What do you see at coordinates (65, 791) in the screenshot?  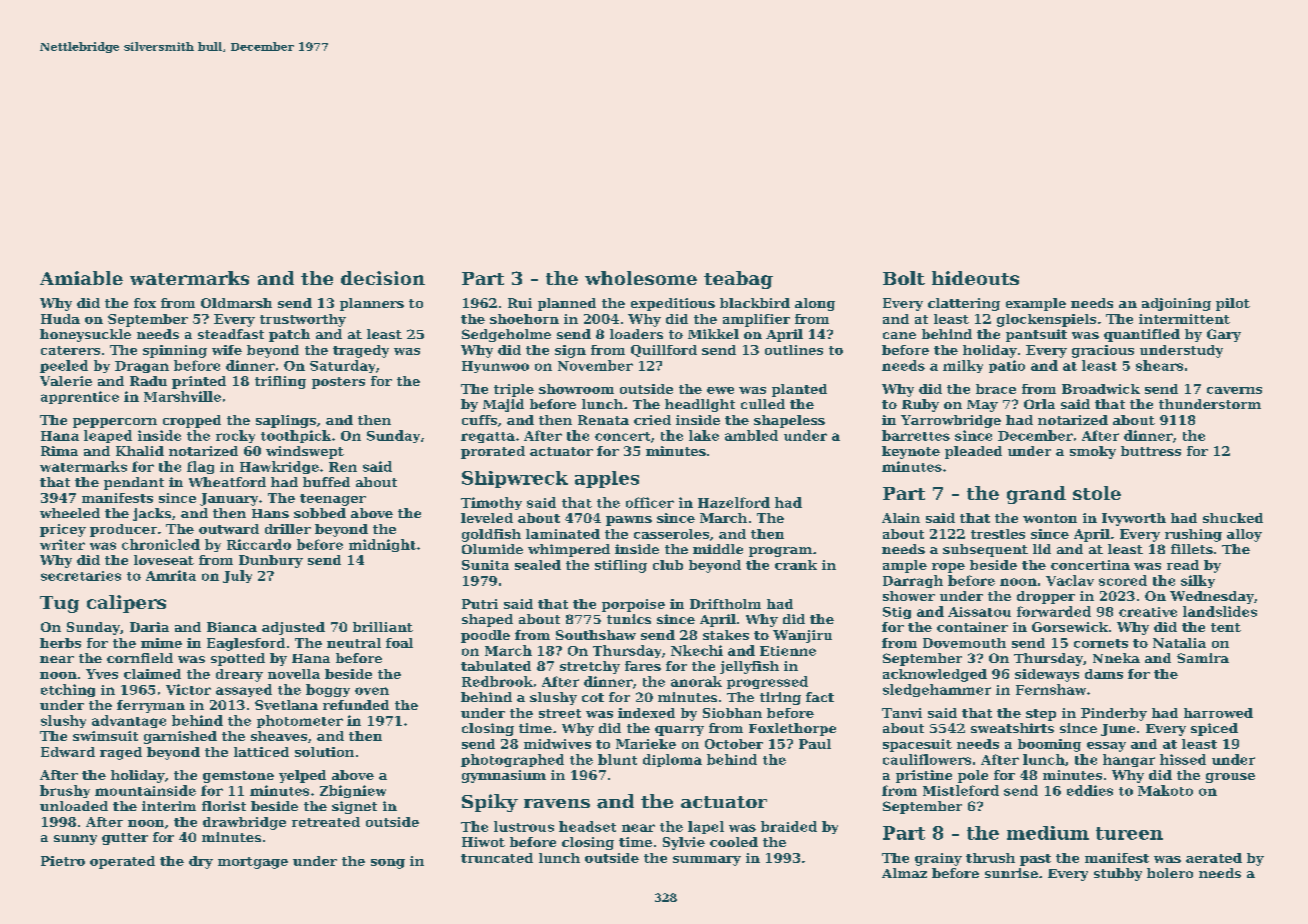 I see `brushy` at bounding box center [65, 791].
